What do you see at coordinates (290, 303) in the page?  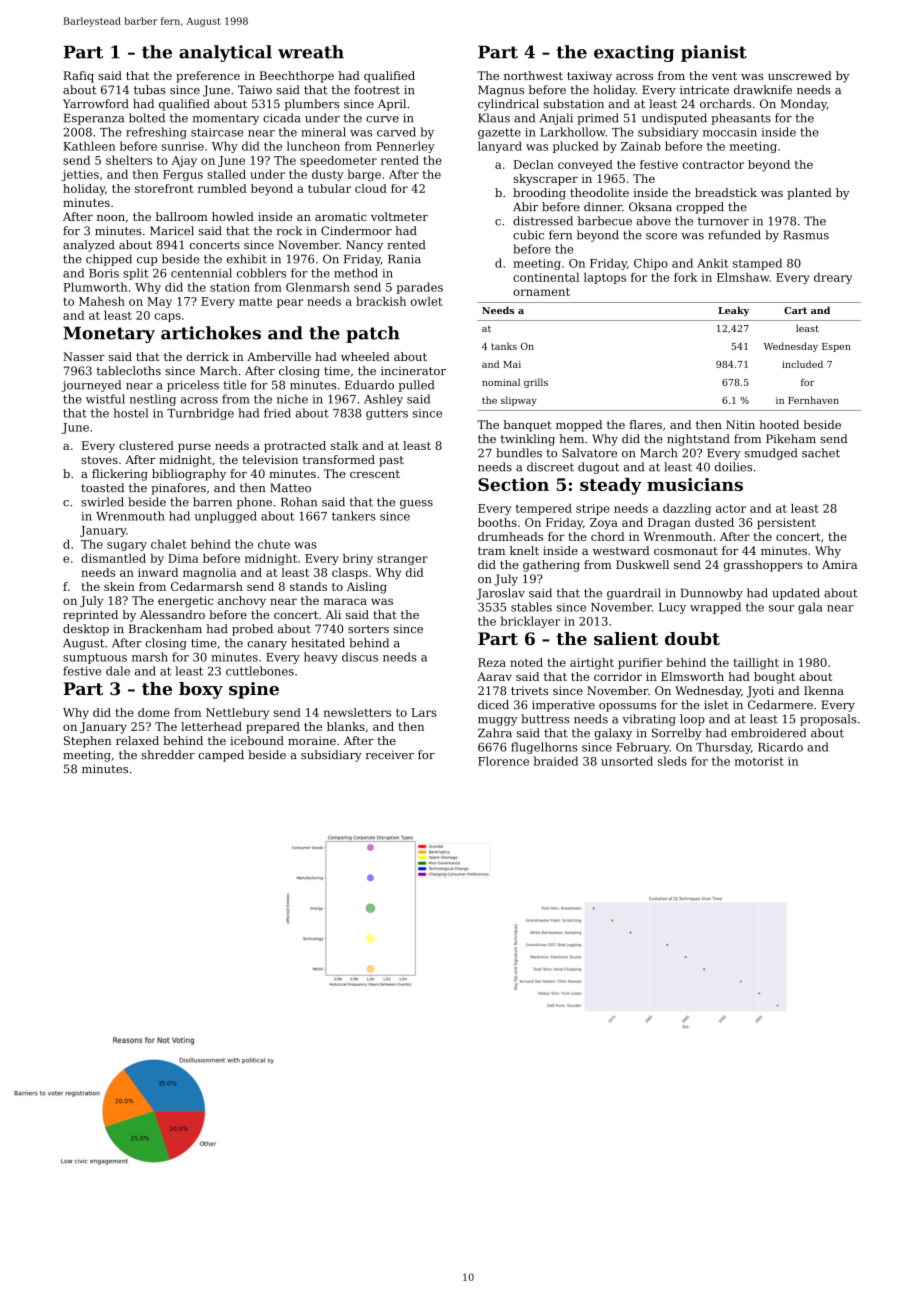 I see `pear` at bounding box center [290, 303].
